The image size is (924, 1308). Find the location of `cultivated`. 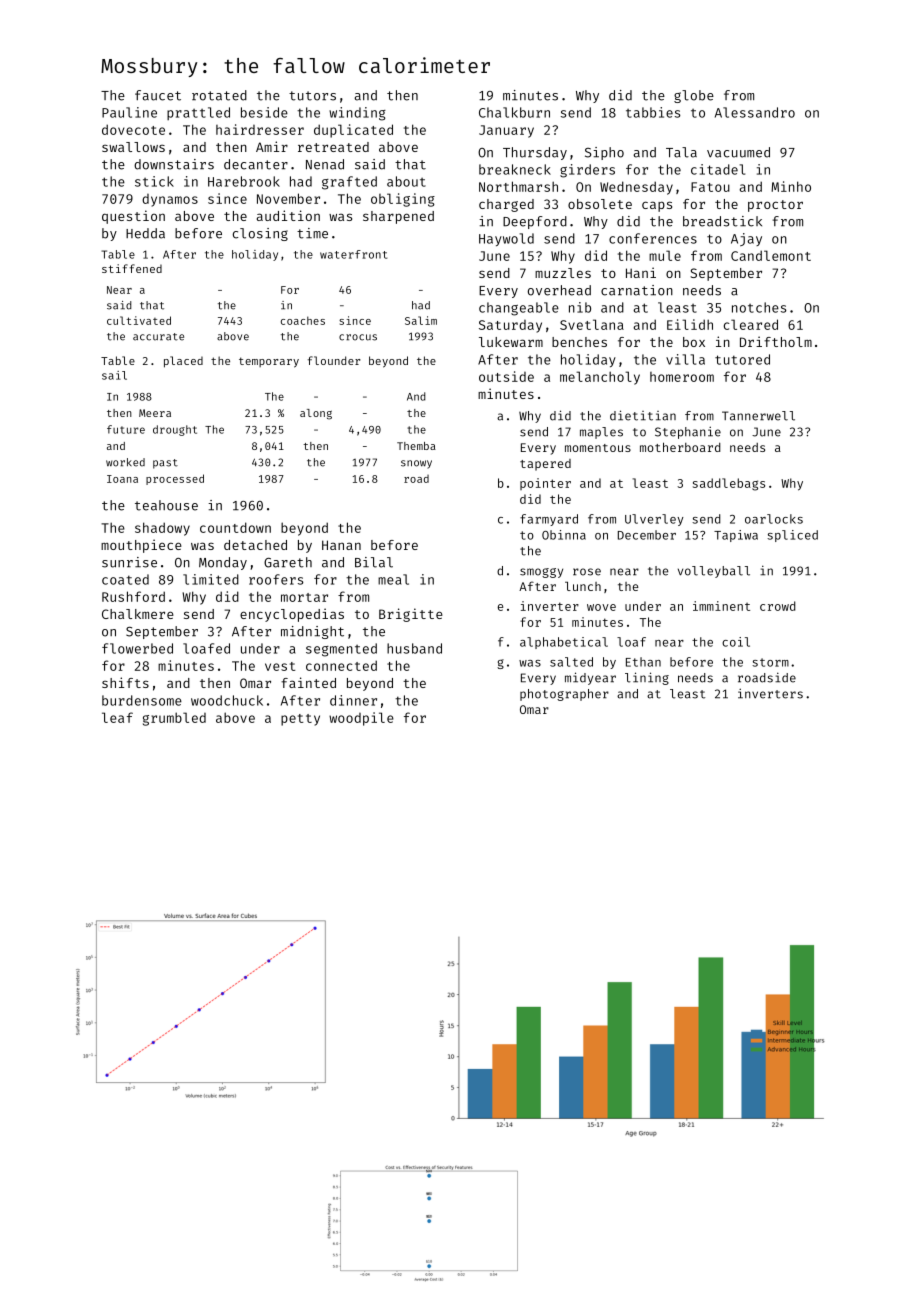

cultivated is located at coordinates (139, 320).
